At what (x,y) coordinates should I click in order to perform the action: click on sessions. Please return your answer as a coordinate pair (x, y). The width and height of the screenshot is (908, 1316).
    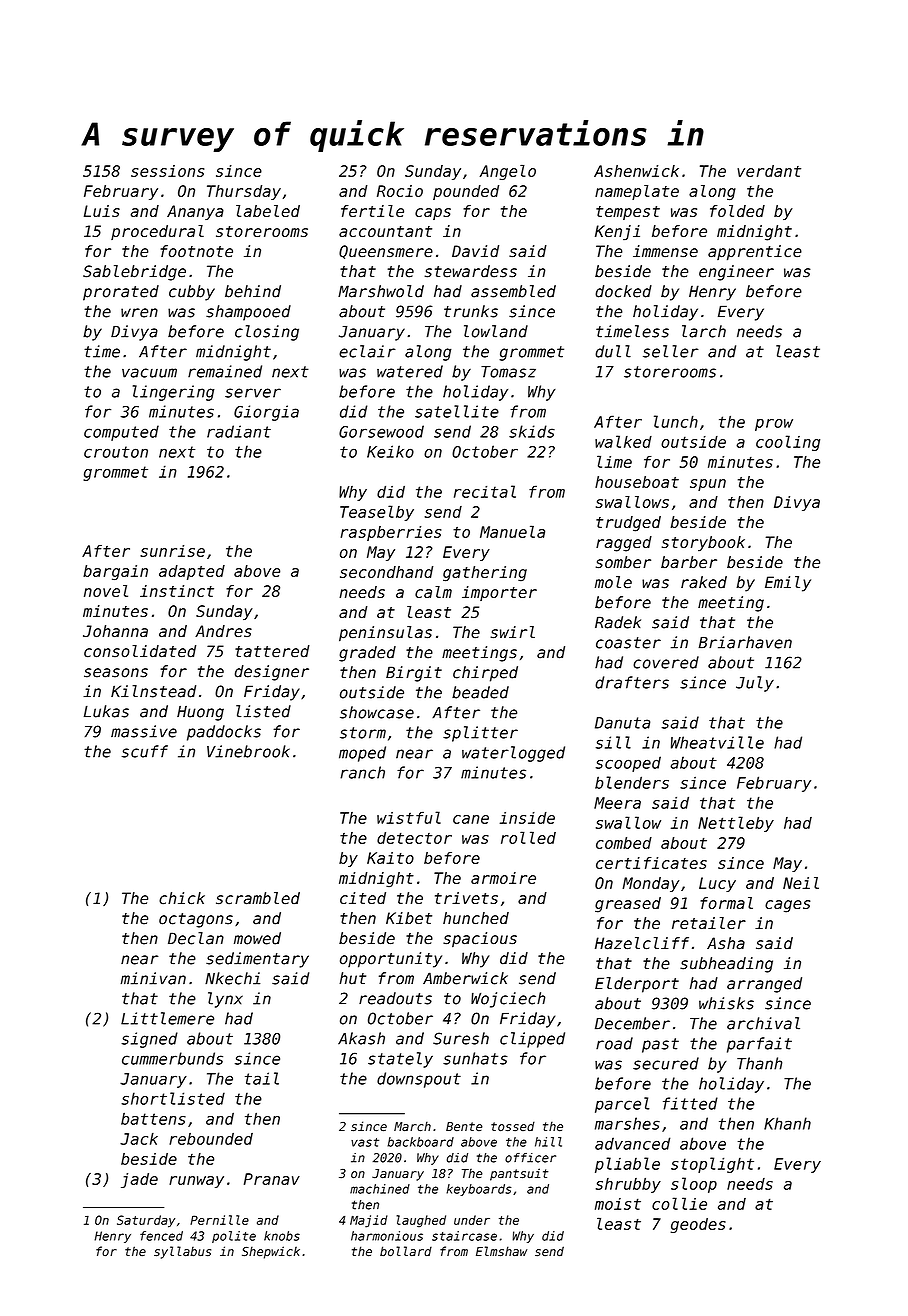
    Looking at the image, I should click on (167, 171).
